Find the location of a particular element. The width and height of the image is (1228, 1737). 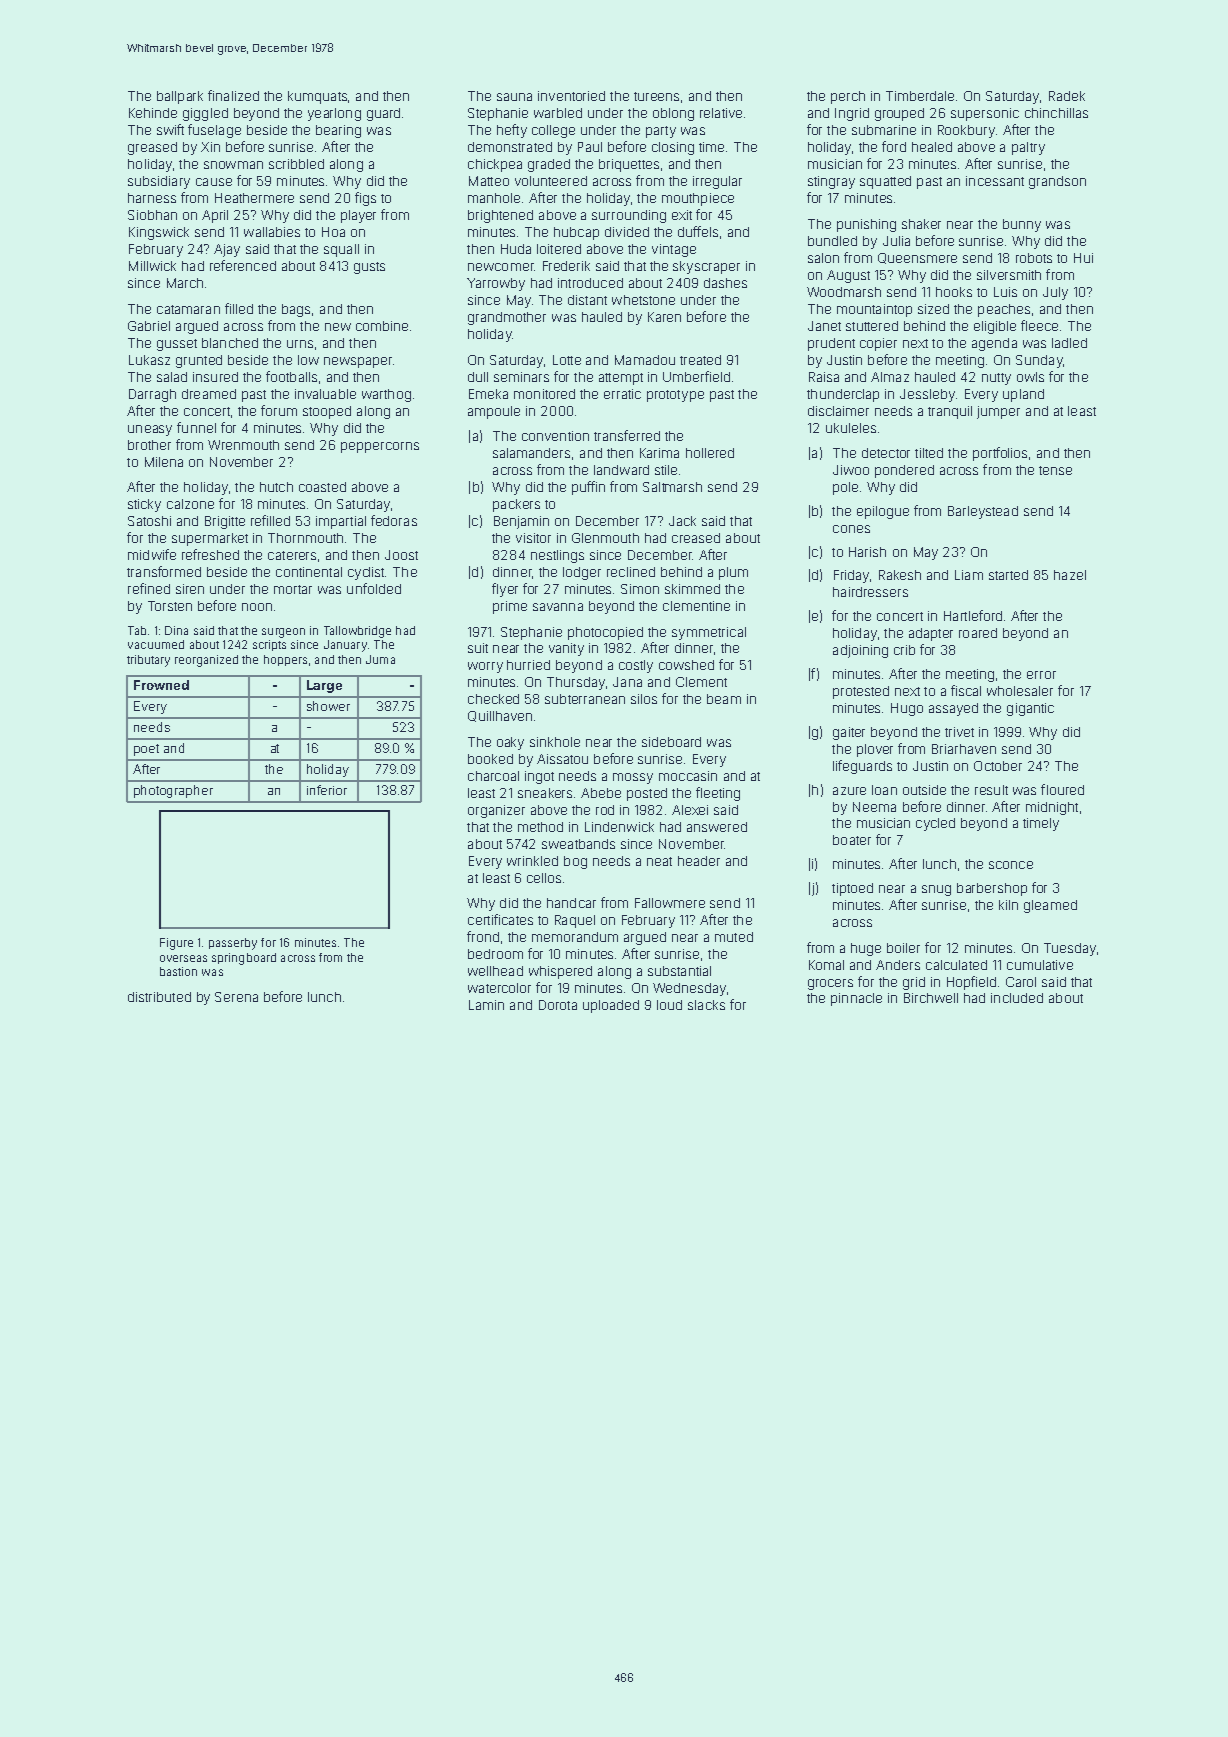

Figure is located at coordinates (176, 944).
